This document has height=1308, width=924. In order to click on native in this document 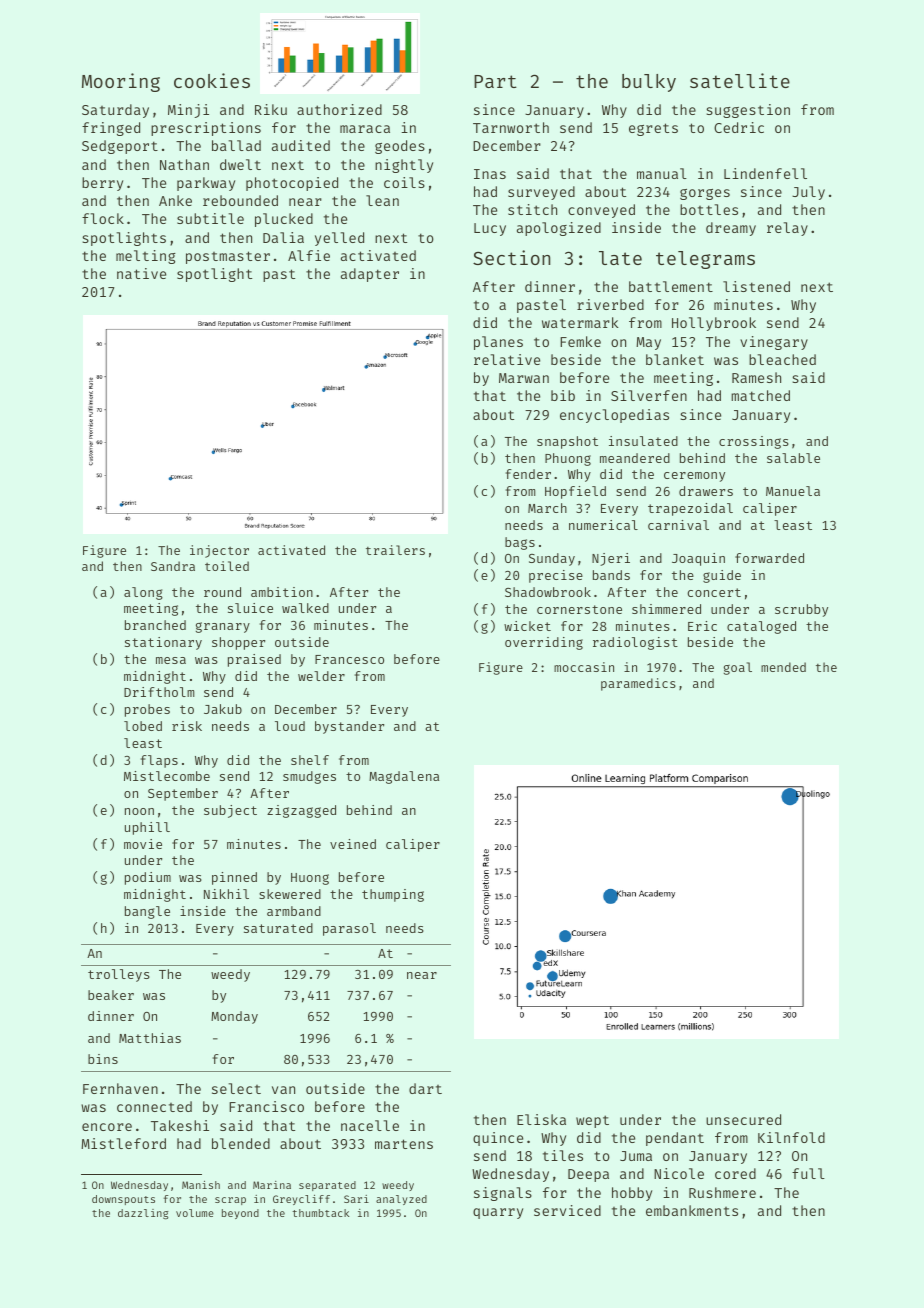, I will do `click(141, 273)`.
